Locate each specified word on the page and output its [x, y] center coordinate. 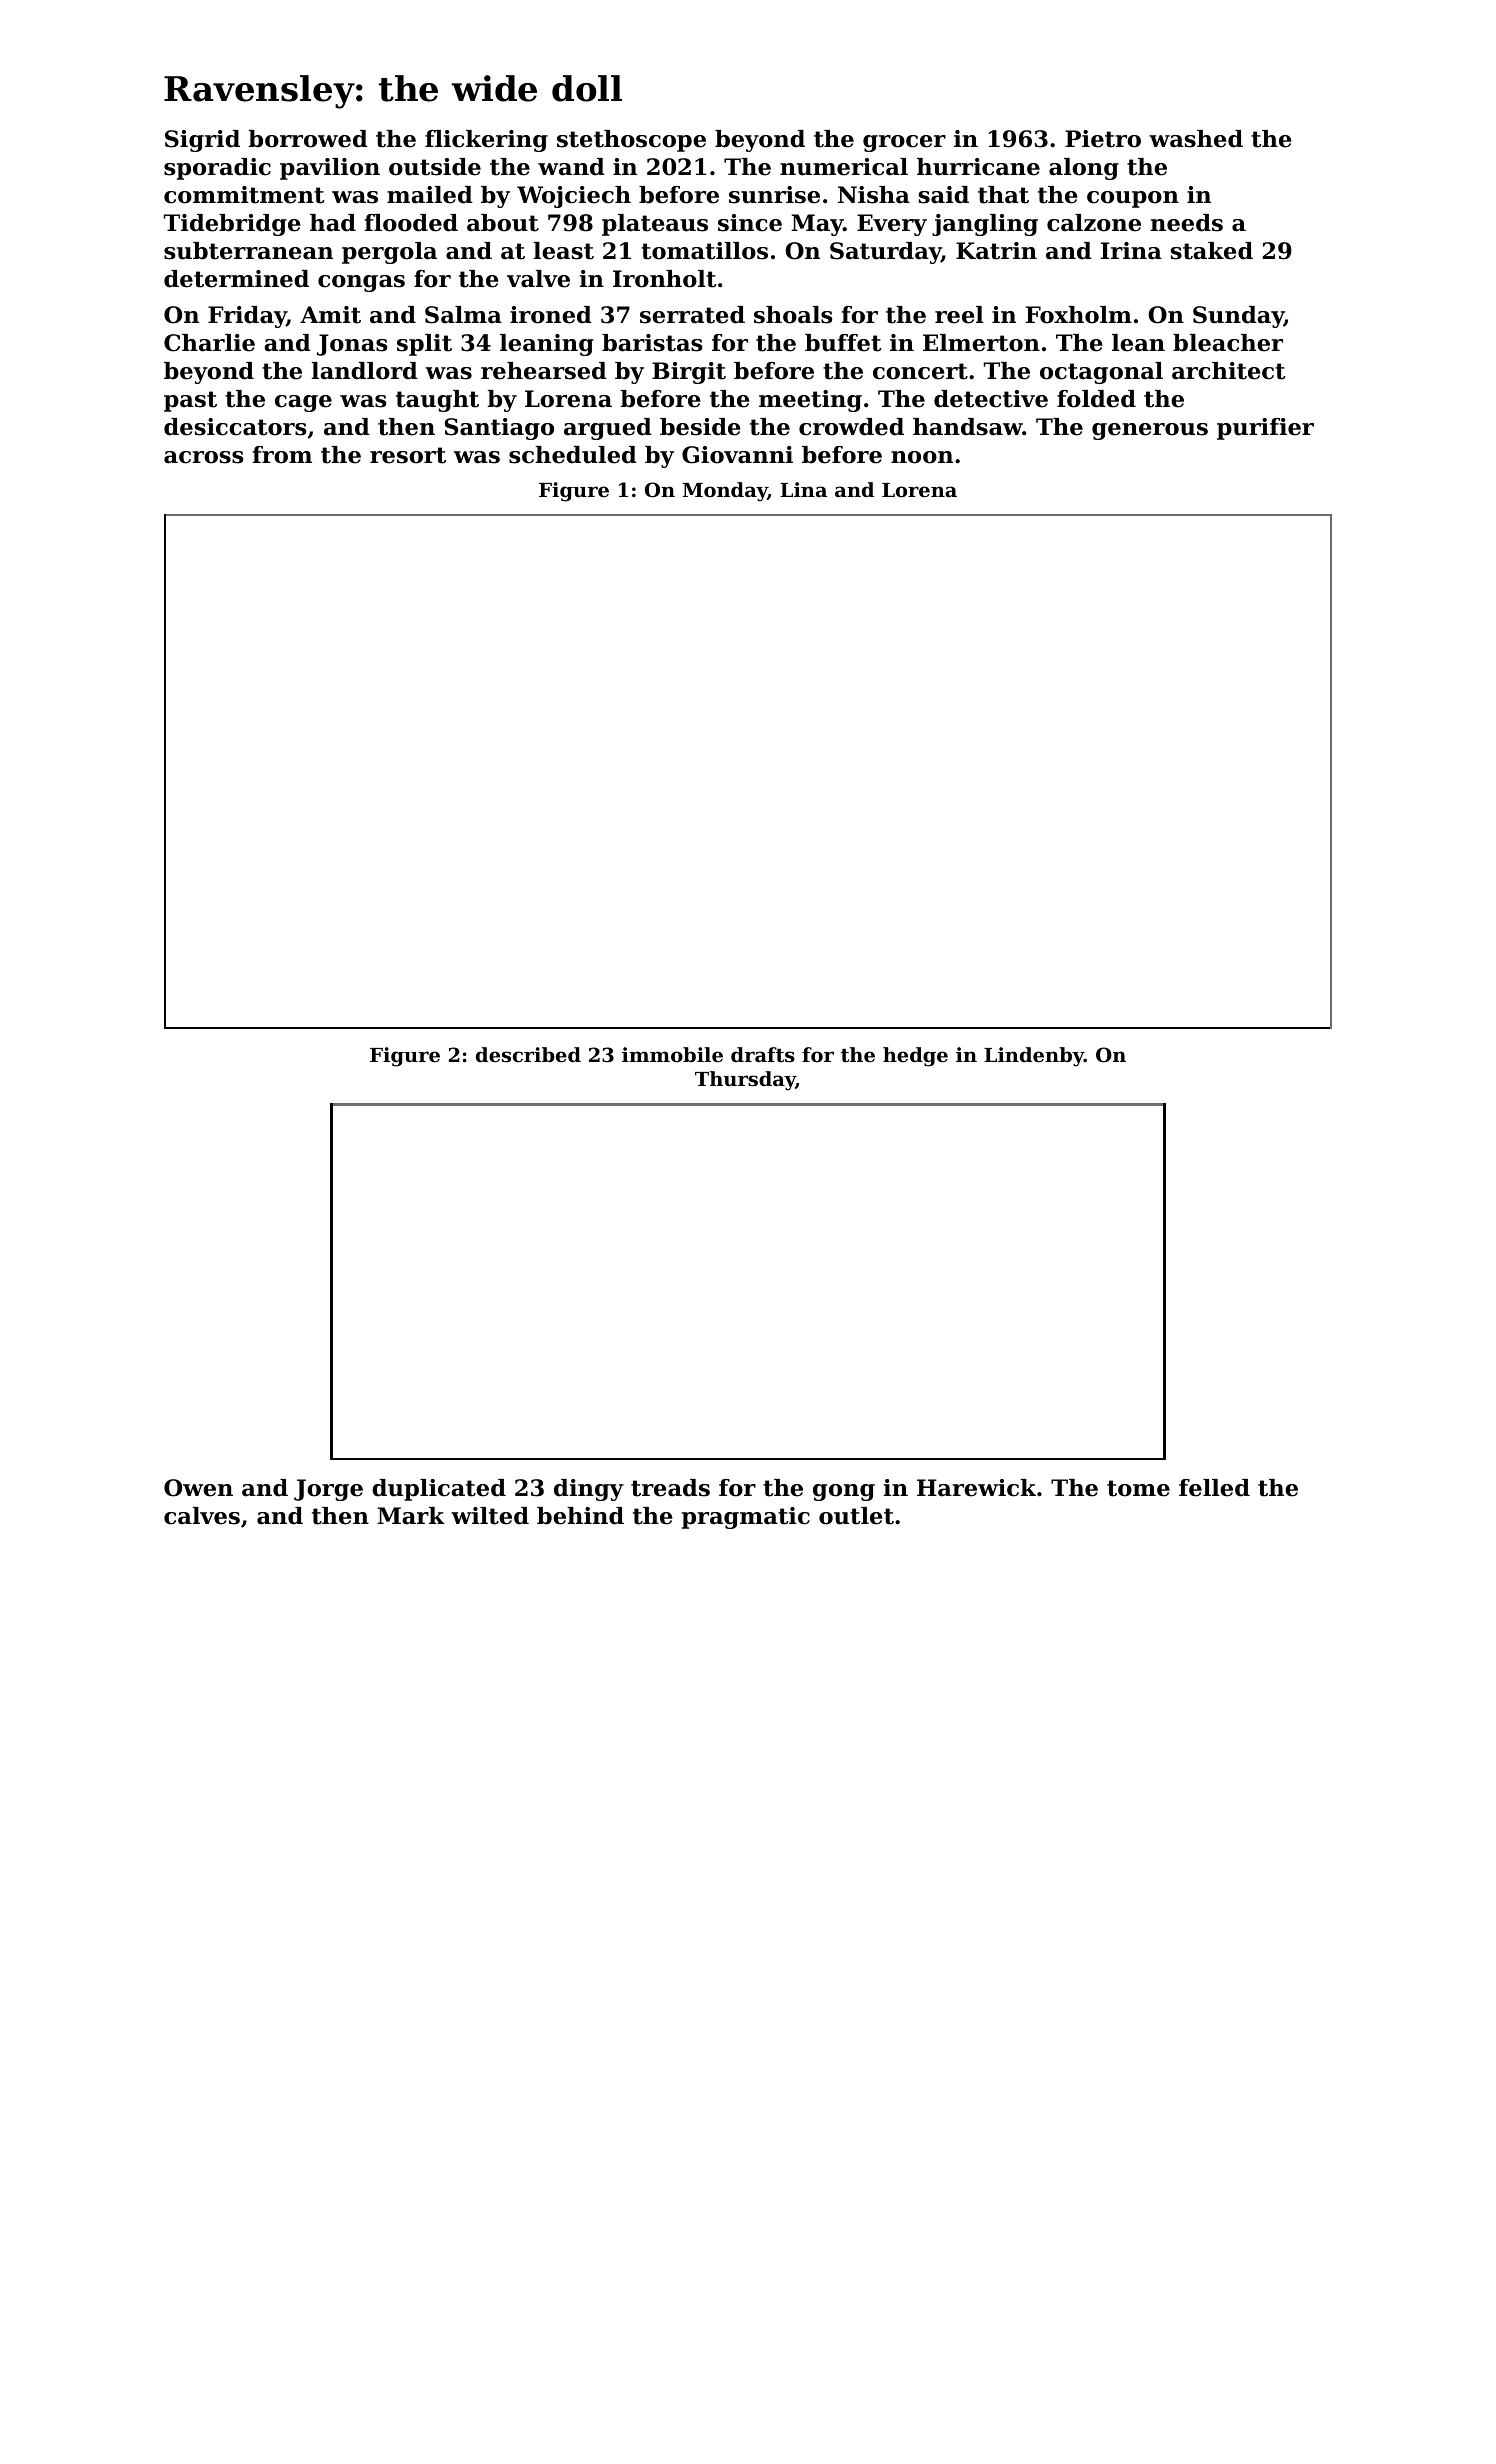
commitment [244, 195]
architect [1229, 371]
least [564, 251]
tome [1138, 1488]
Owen [198, 1488]
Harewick [976, 1488]
